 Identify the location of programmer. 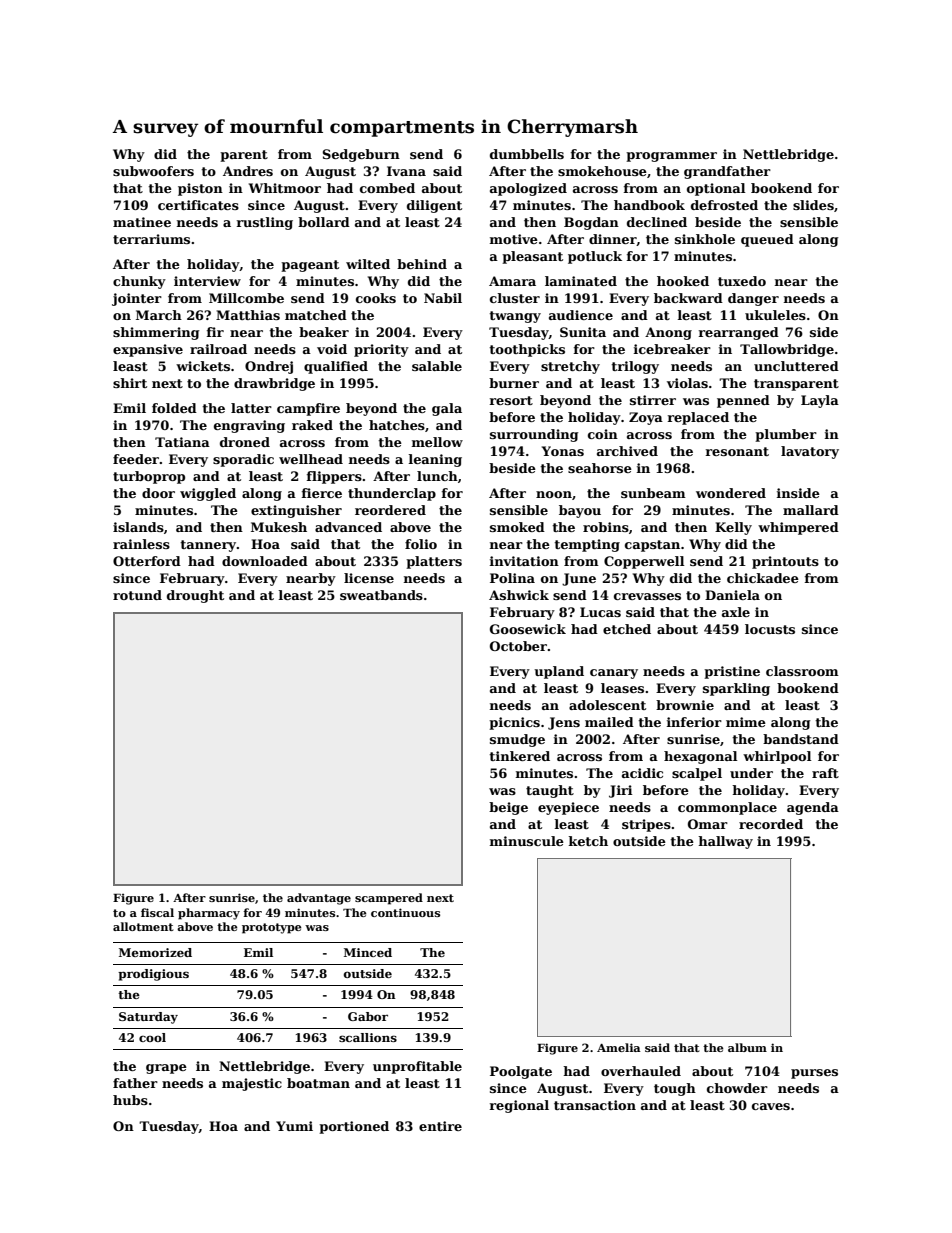
(671, 157).
